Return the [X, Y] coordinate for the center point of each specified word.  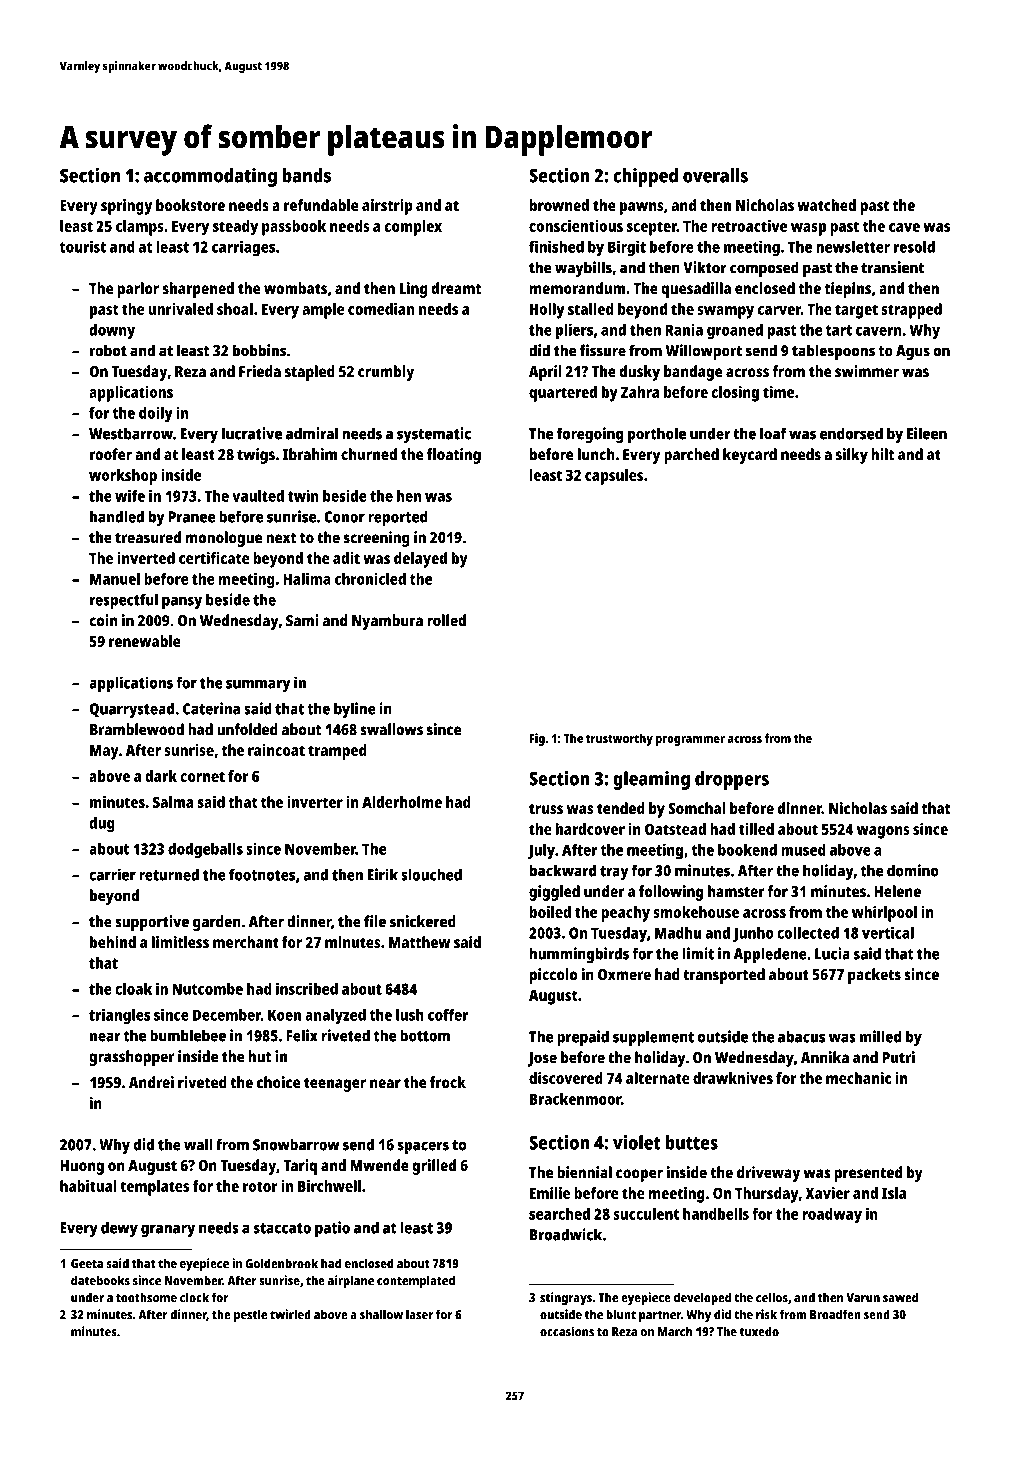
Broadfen [835, 1314]
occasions [567, 1331]
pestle [250, 1316]
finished [556, 246]
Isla [894, 1193]
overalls [715, 175]
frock [448, 1082]
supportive [152, 923]
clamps [140, 228]
